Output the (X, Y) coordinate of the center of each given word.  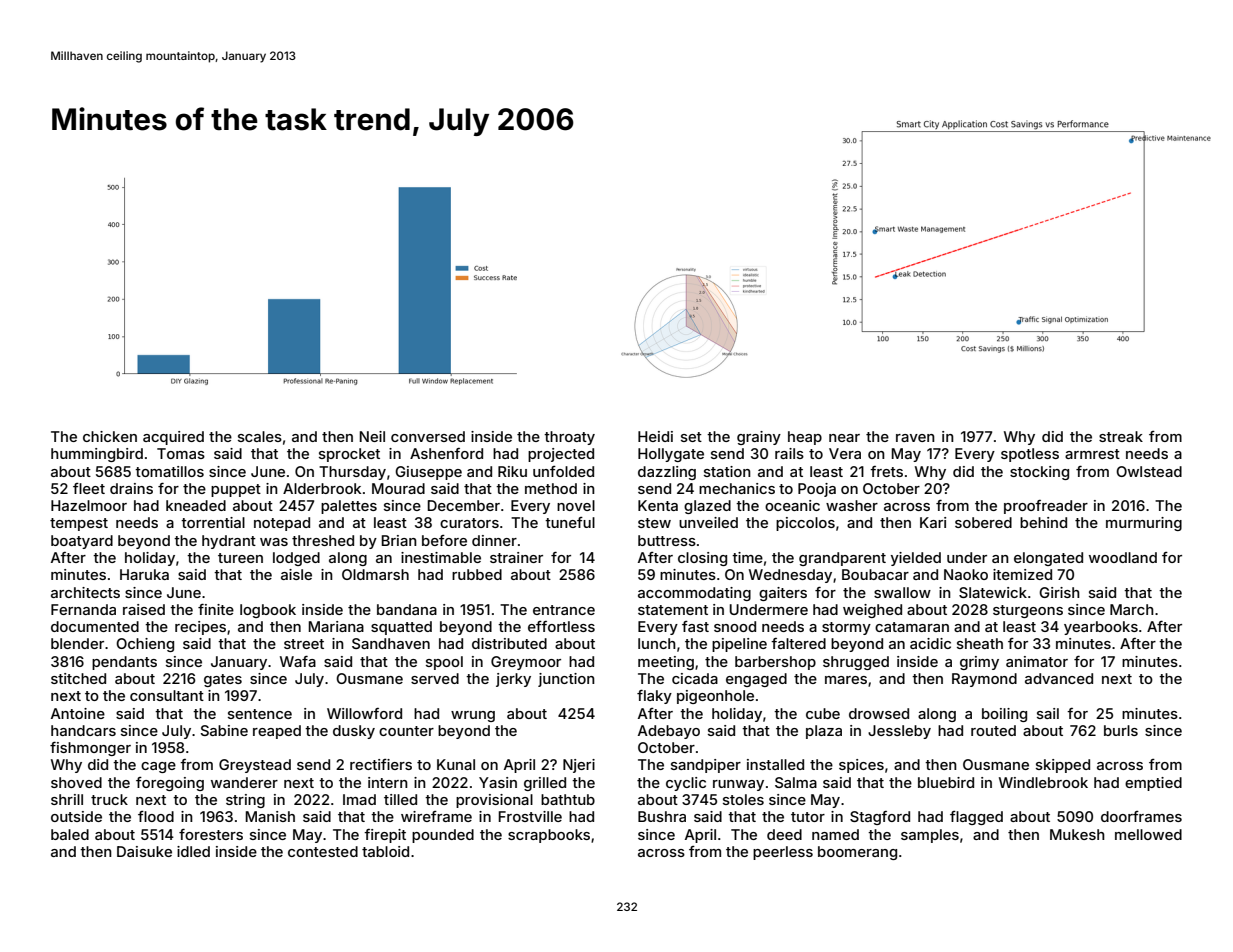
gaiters (783, 594)
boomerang (857, 853)
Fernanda (83, 609)
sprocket (349, 455)
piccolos (805, 524)
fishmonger (90, 749)
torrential (213, 522)
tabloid (385, 851)
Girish (1059, 592)
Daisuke (144, 851)
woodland (1123, 557)
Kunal (456, 764)
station (727, 471)
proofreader (1046, 507)
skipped (1063, 766)
